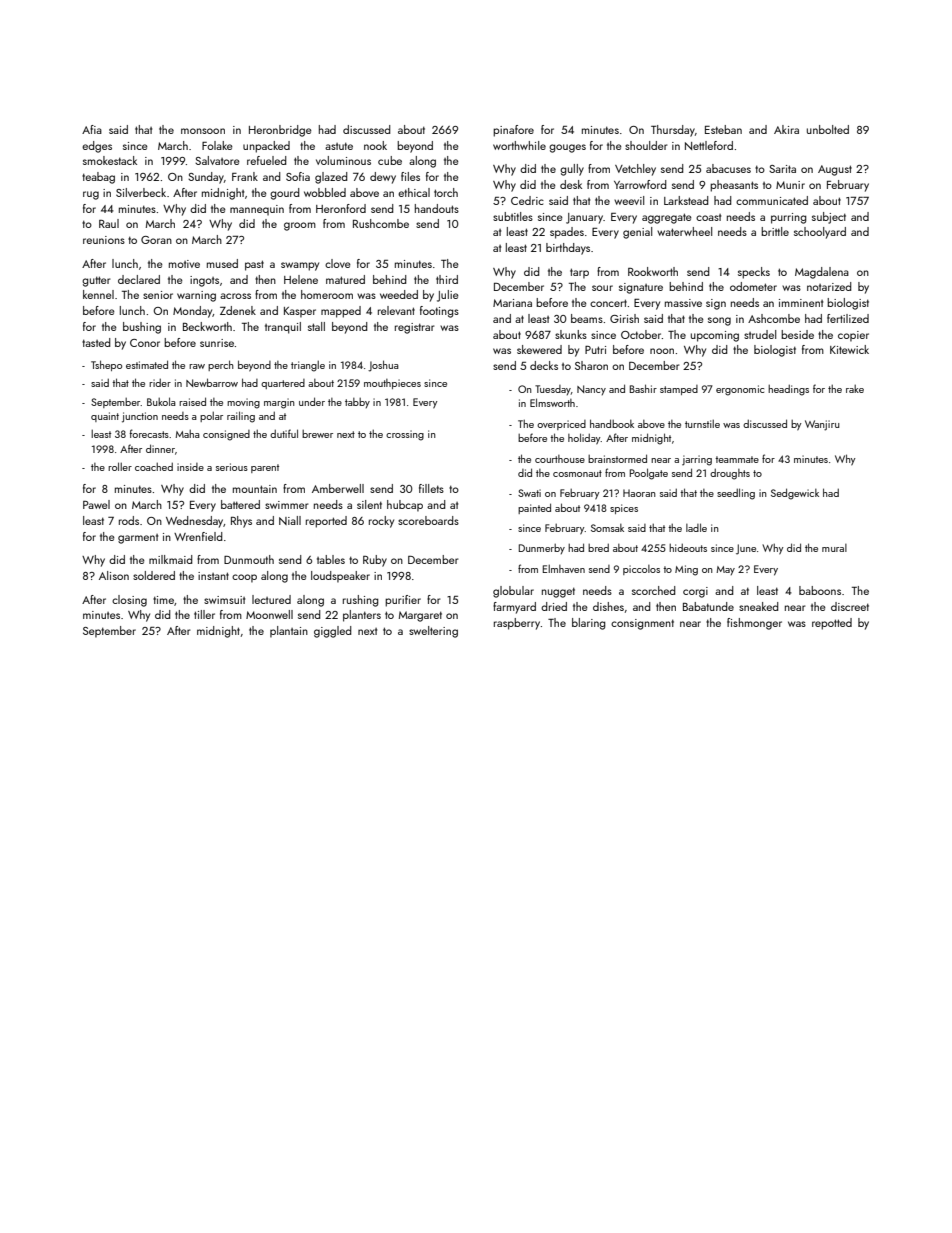  What do you see at coordinates (158, 295) in the screenshot?
I see `senior` at bounding box center [158, 295].
